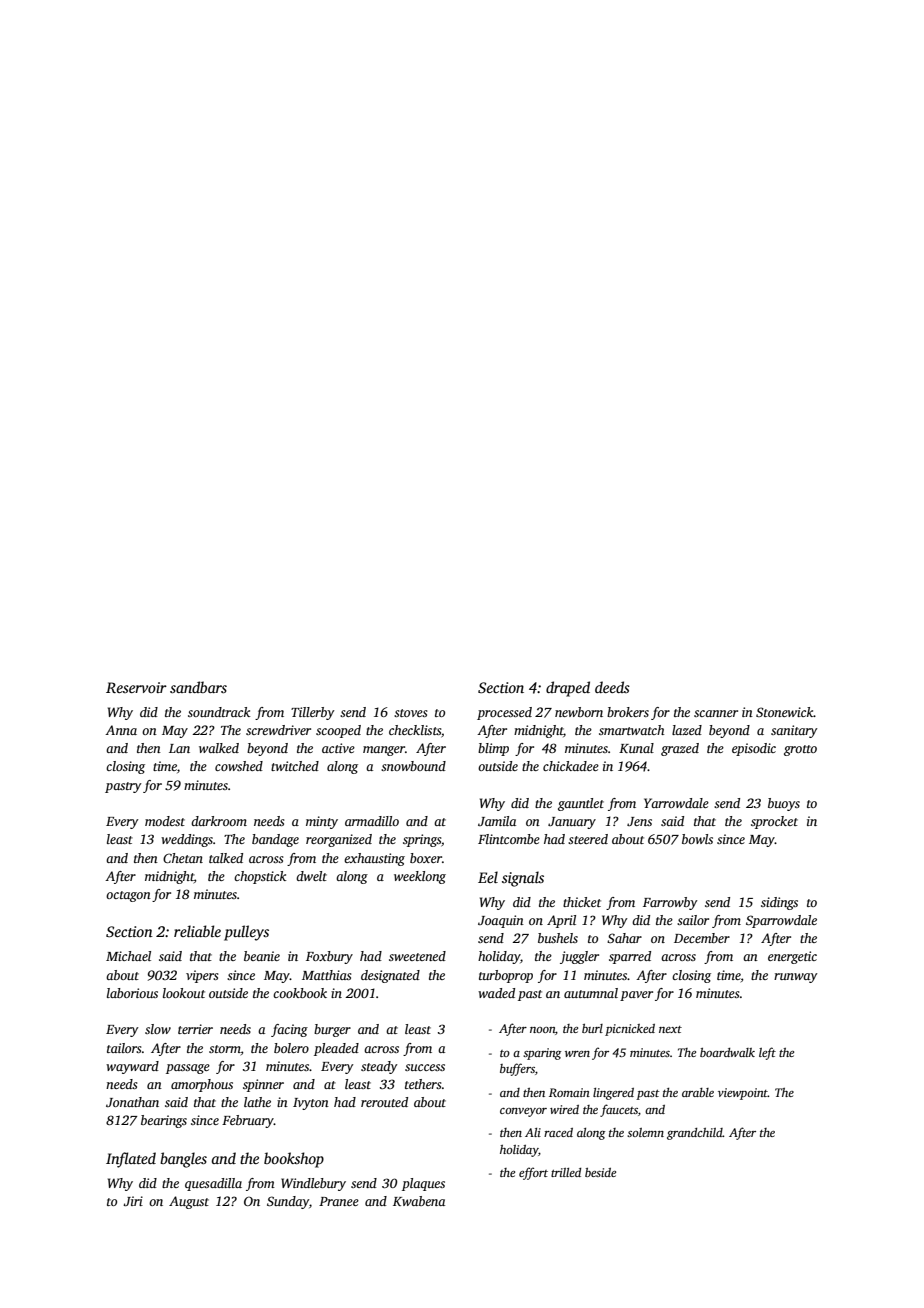 The image size is (924, 1308). I want to click on success, so click(425, 1067).
